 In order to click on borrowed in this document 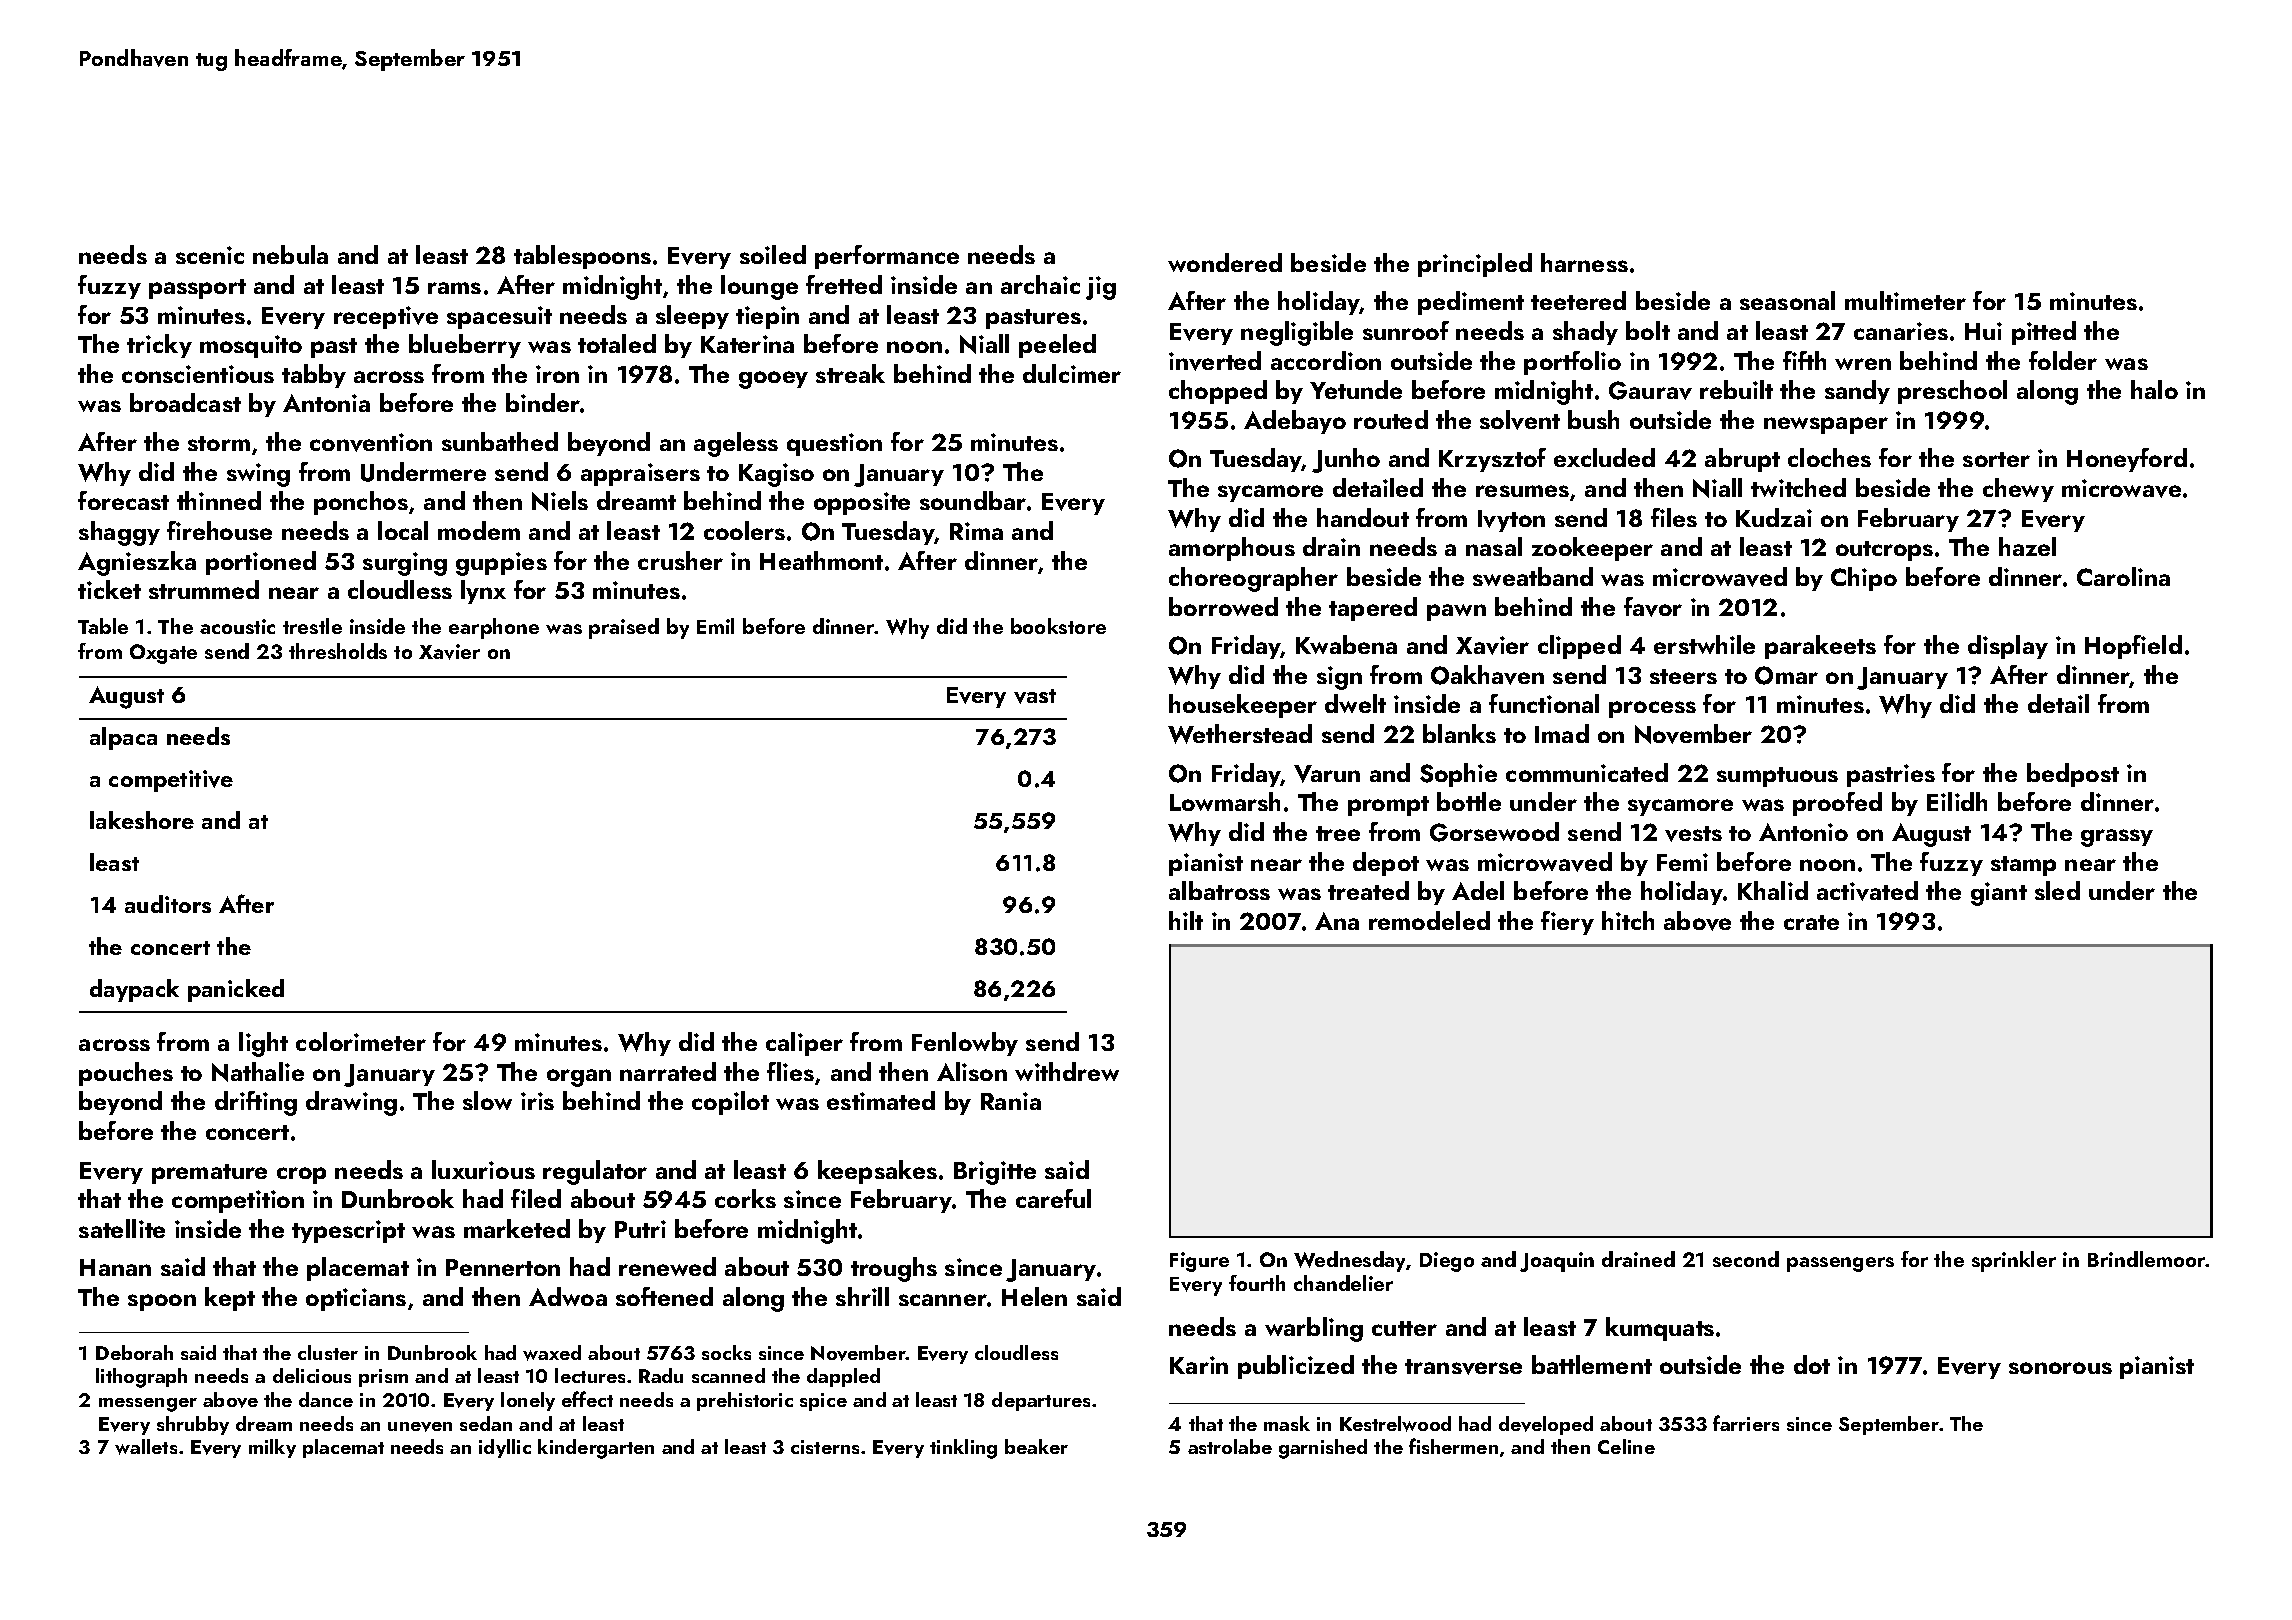, I will do `click(1223, 606)`.
